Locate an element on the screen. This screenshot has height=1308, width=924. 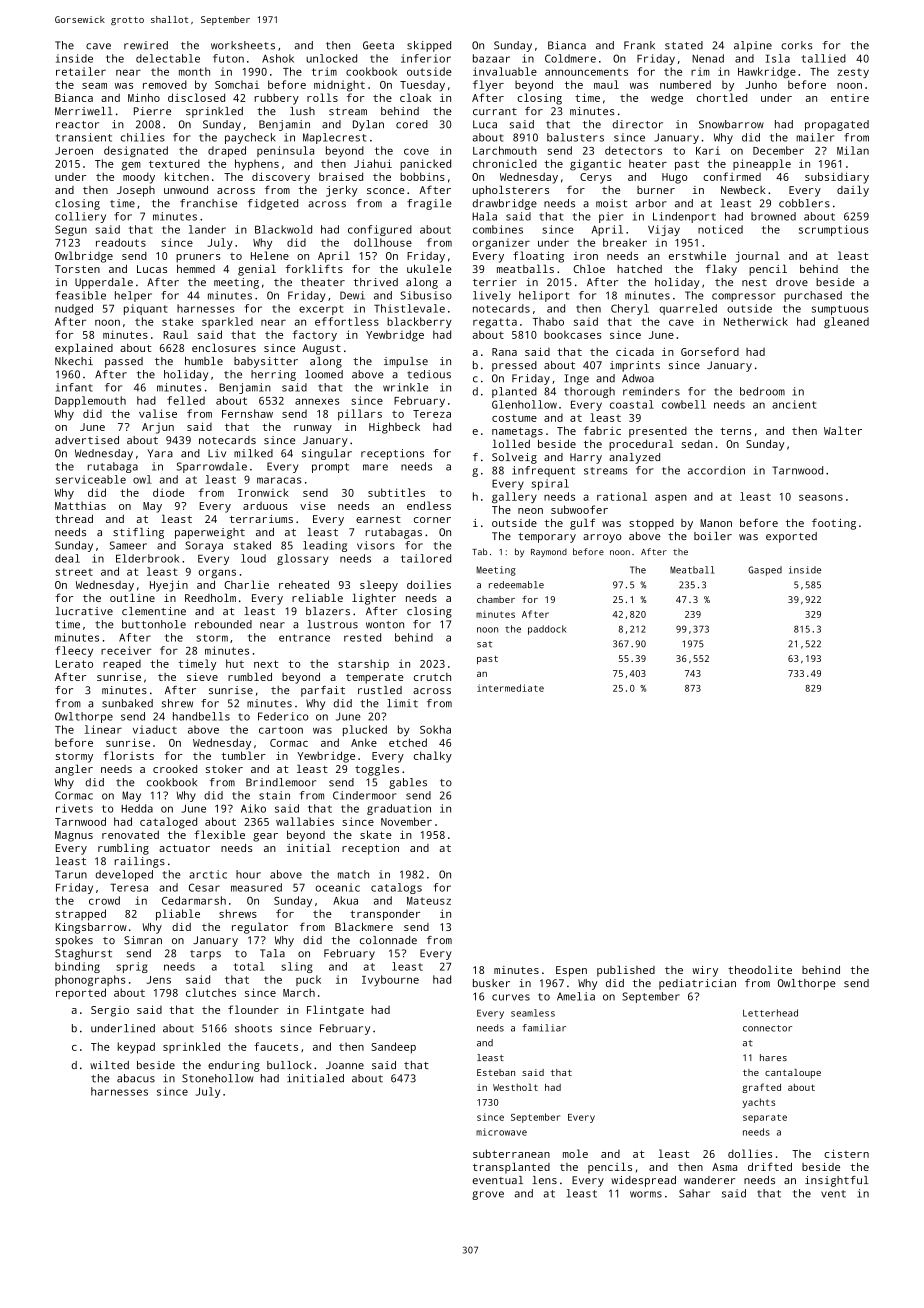
Lindenport is located at coordinates (684, 217).
